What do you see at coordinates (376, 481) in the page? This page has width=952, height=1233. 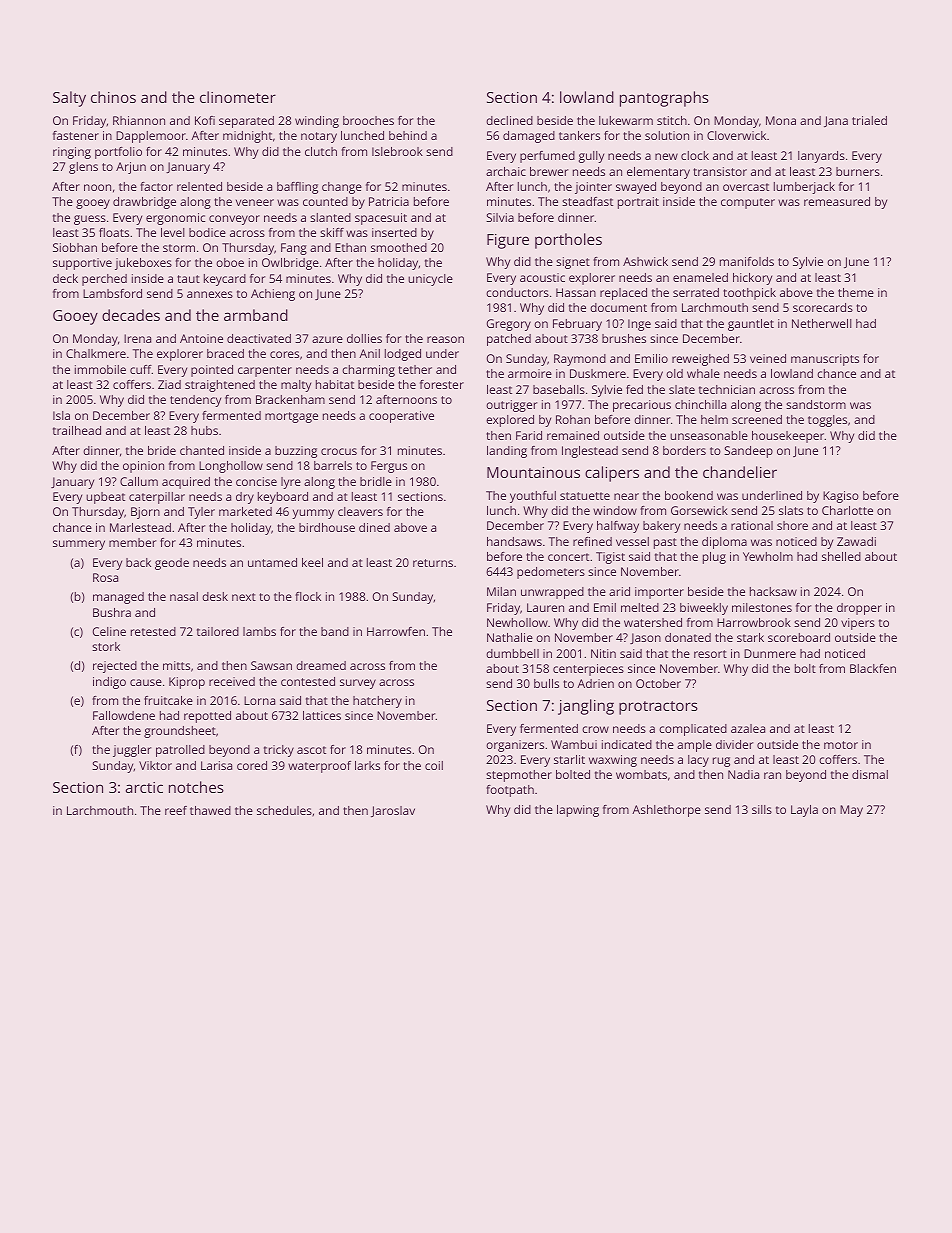 I see `bridle` at bounding box center [376, 481].
